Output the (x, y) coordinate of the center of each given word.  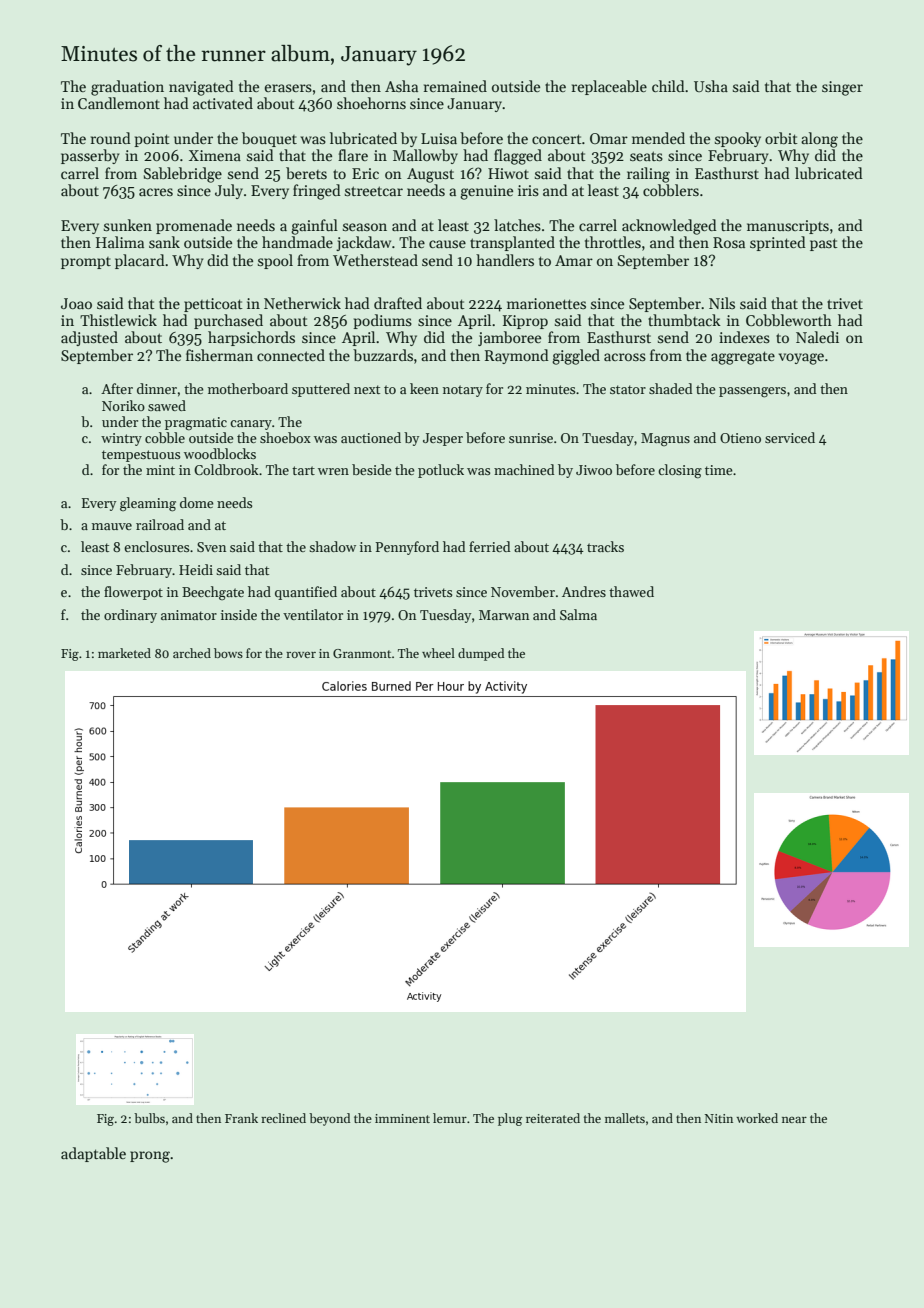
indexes (744, 337)
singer (842, 88)
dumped (481, 654)
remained (455, 86)
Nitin (719, 1118)
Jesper (443, 439)
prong (150, 1157)
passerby (90, 156)
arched (192, 653)
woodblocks (220, 453)
